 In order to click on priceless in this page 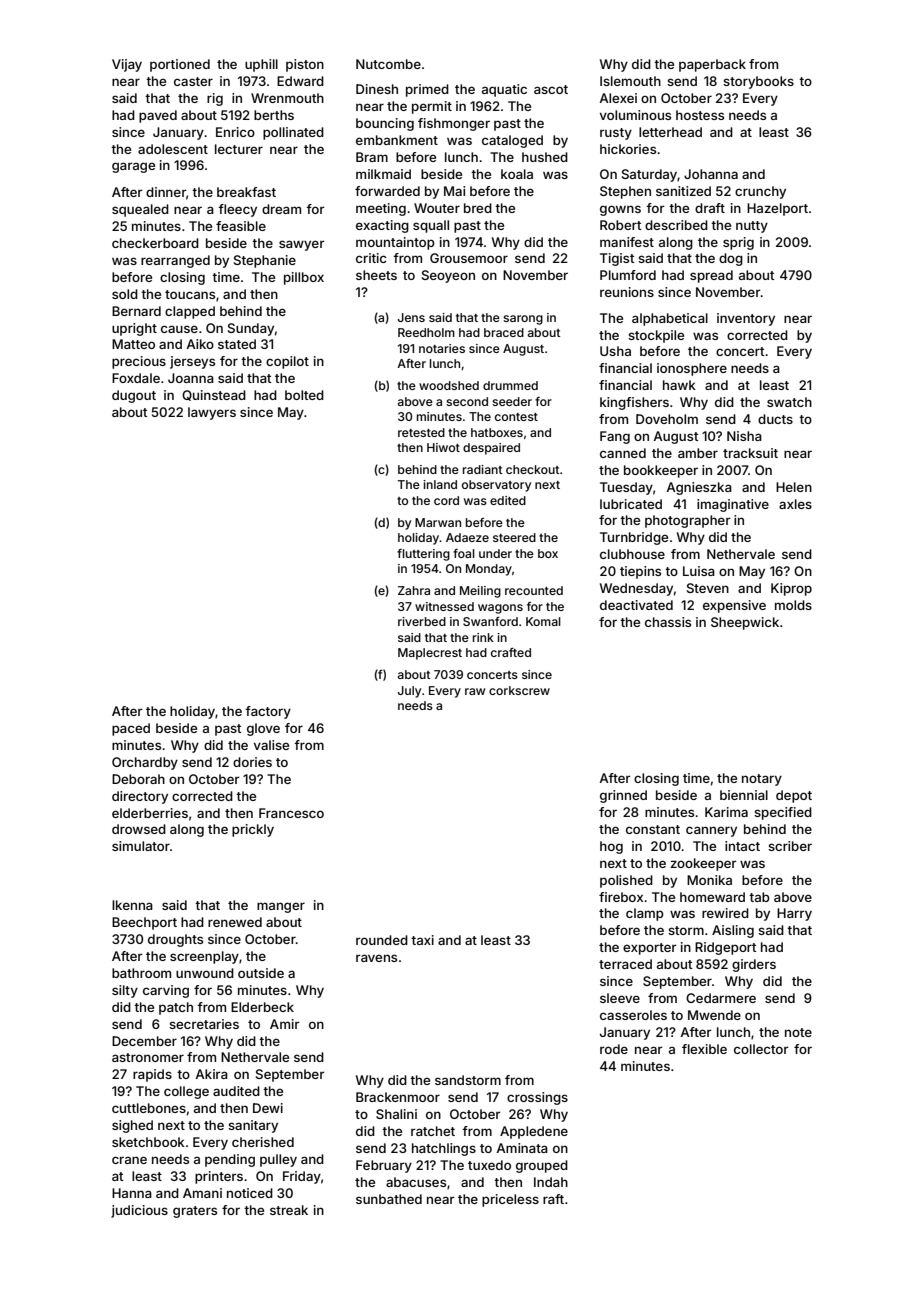, I will do `click(510, 1200)`.
